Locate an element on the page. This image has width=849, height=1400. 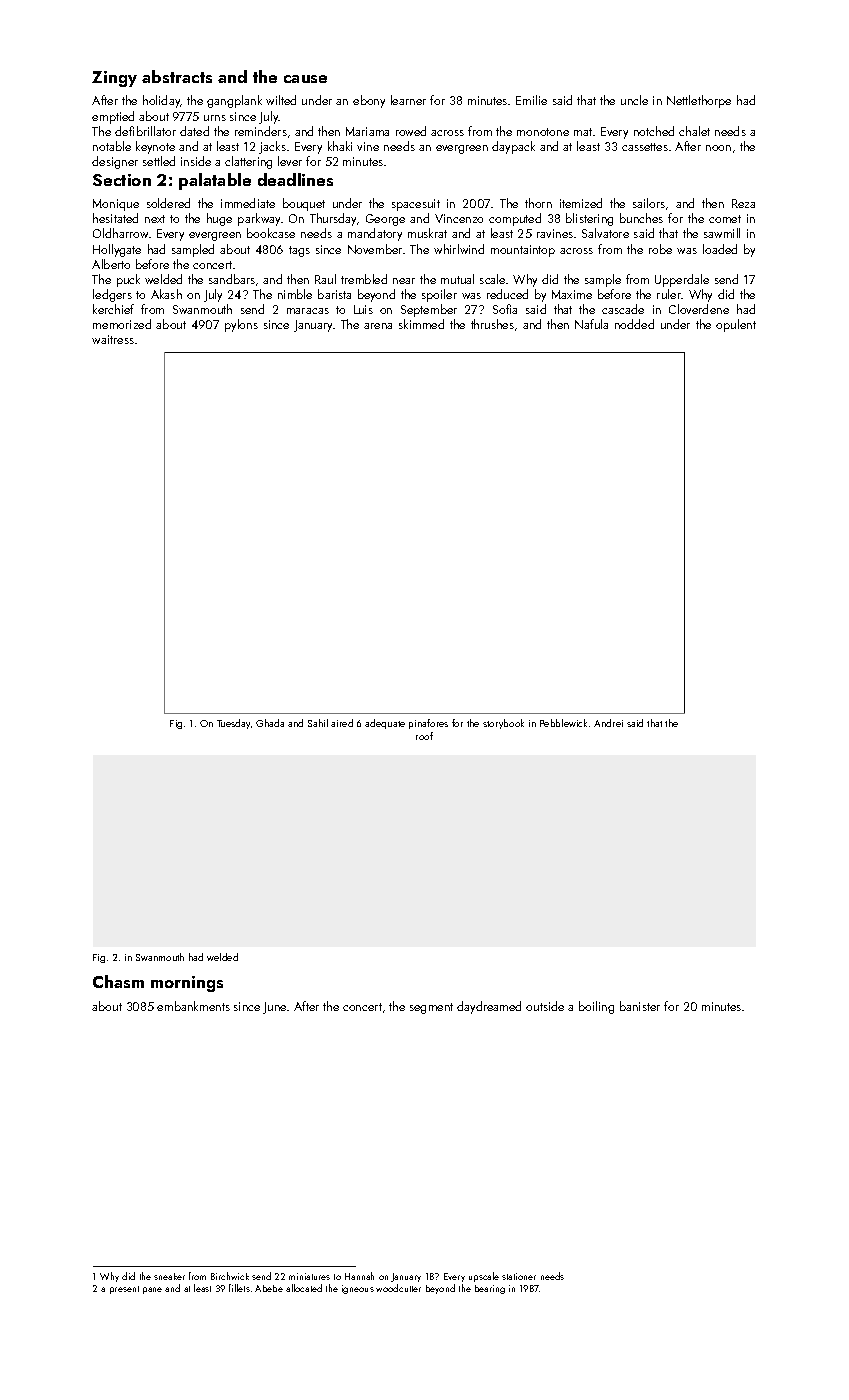
segment is located at coordinates (431, 1008).
